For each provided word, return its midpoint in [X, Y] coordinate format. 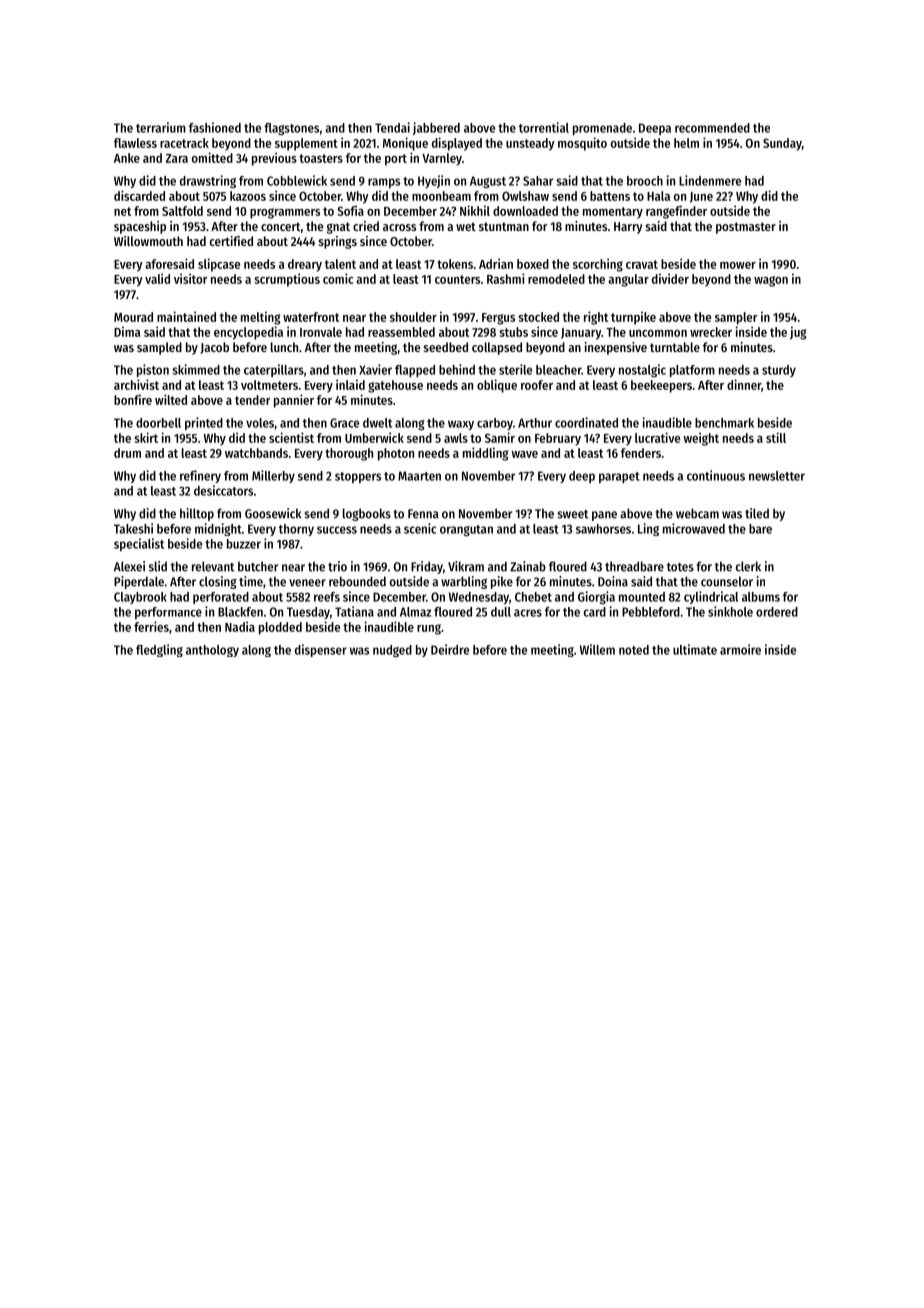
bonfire [133, 399]
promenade [602, 129]
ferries [151, 626]
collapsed [497, 348]
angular [628, 280]
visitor [190, 278]
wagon [771, 281]
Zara [177, 158]
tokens [455, 264]
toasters [321, 158]
